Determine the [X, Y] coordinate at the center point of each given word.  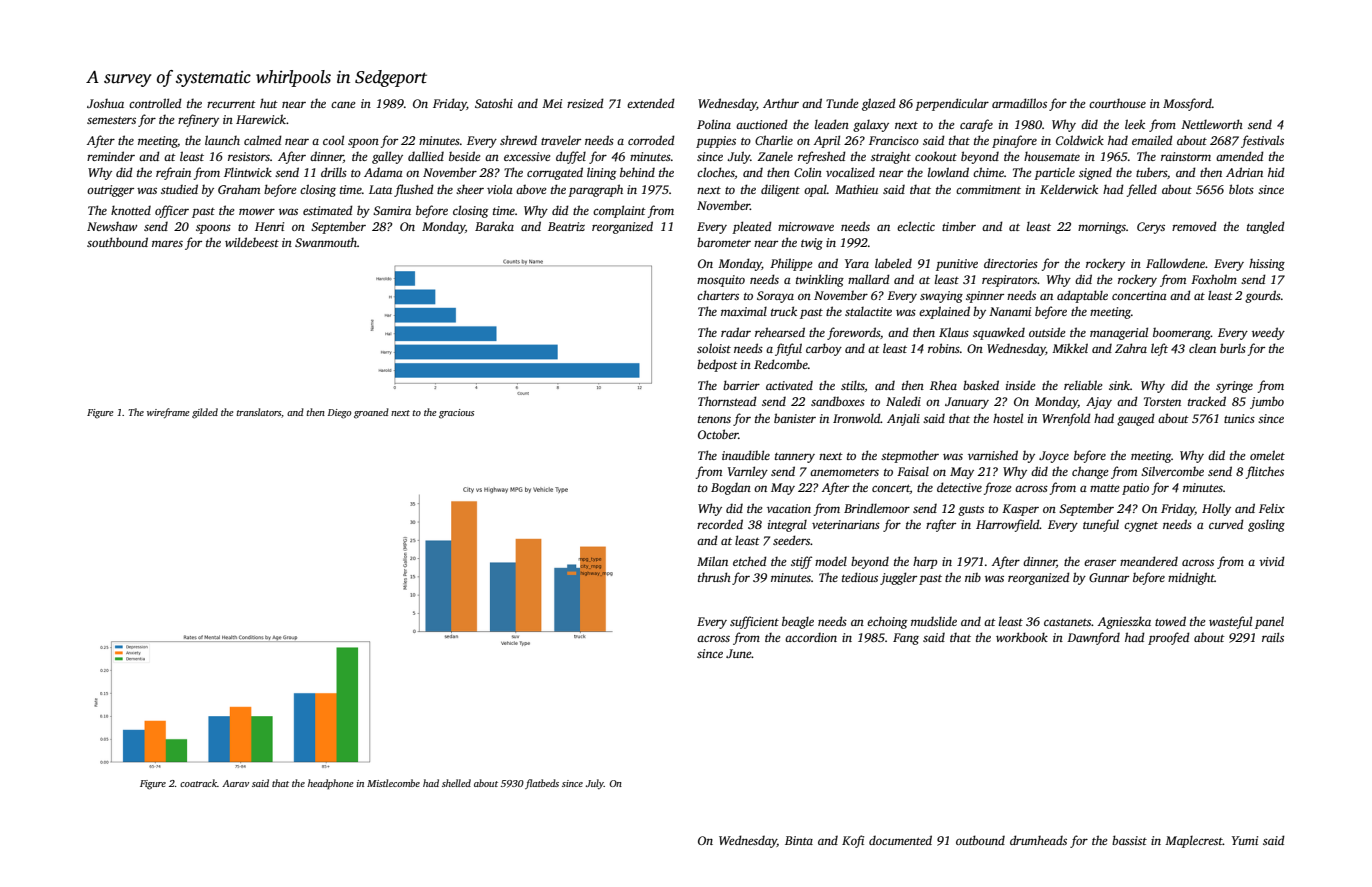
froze [997, 488]
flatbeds [542, 784]
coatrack [198, 783]
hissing [1267, 265]
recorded [720, 524]
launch [222, 140]
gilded [205, 413]
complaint [619, 211]
